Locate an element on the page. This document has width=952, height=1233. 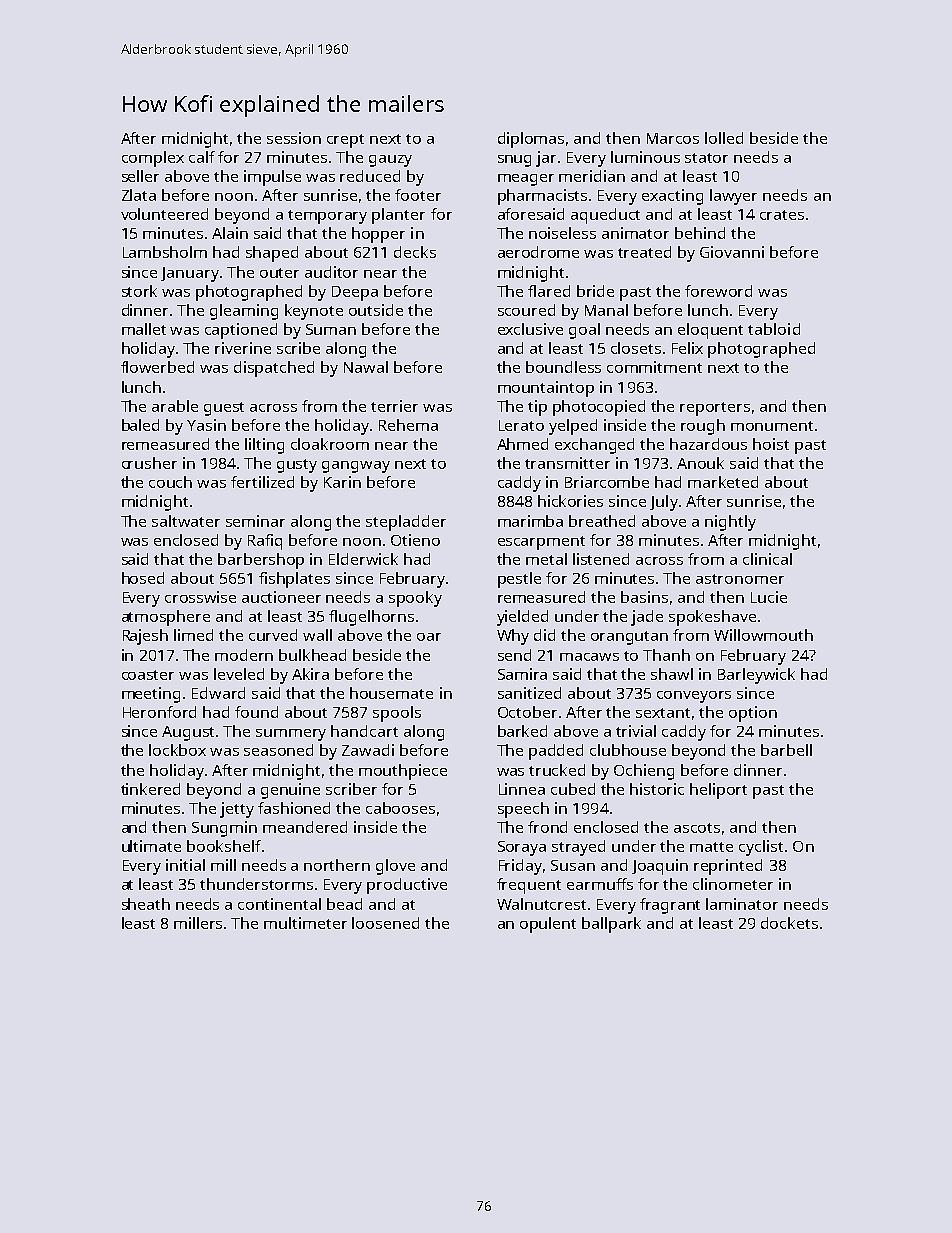
July is located at coordinates (664, 503).
